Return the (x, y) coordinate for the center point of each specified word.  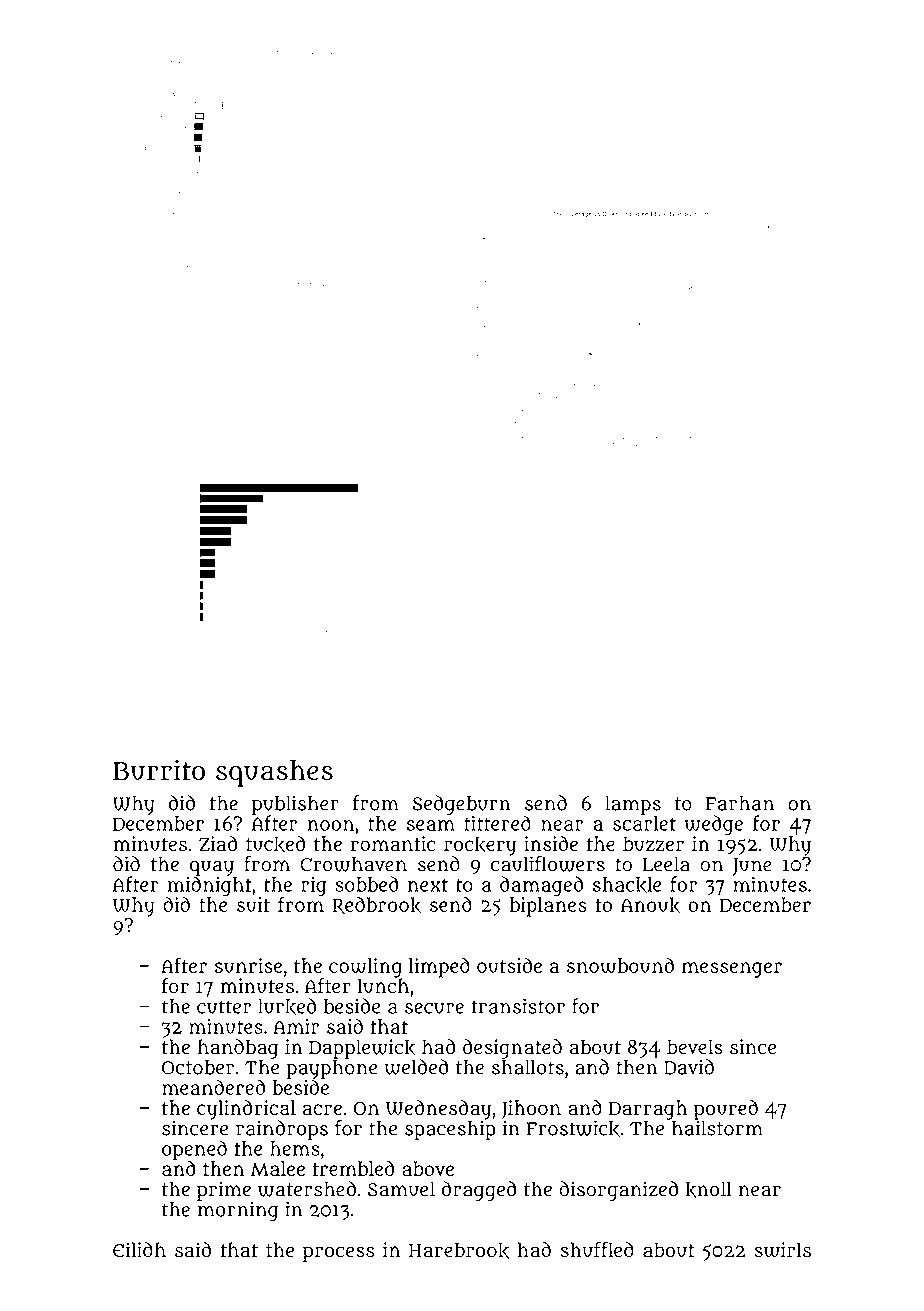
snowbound (620, 966)
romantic (393, 843)
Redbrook (376, 905)
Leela (666, 864)
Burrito (159, 770)
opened (194, 1150)
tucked (275, 844)
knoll (708, 1189)
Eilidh (139, 1250)
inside (551, 843)
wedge (714, 825)
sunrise (248, 965)
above (428, 1168)
